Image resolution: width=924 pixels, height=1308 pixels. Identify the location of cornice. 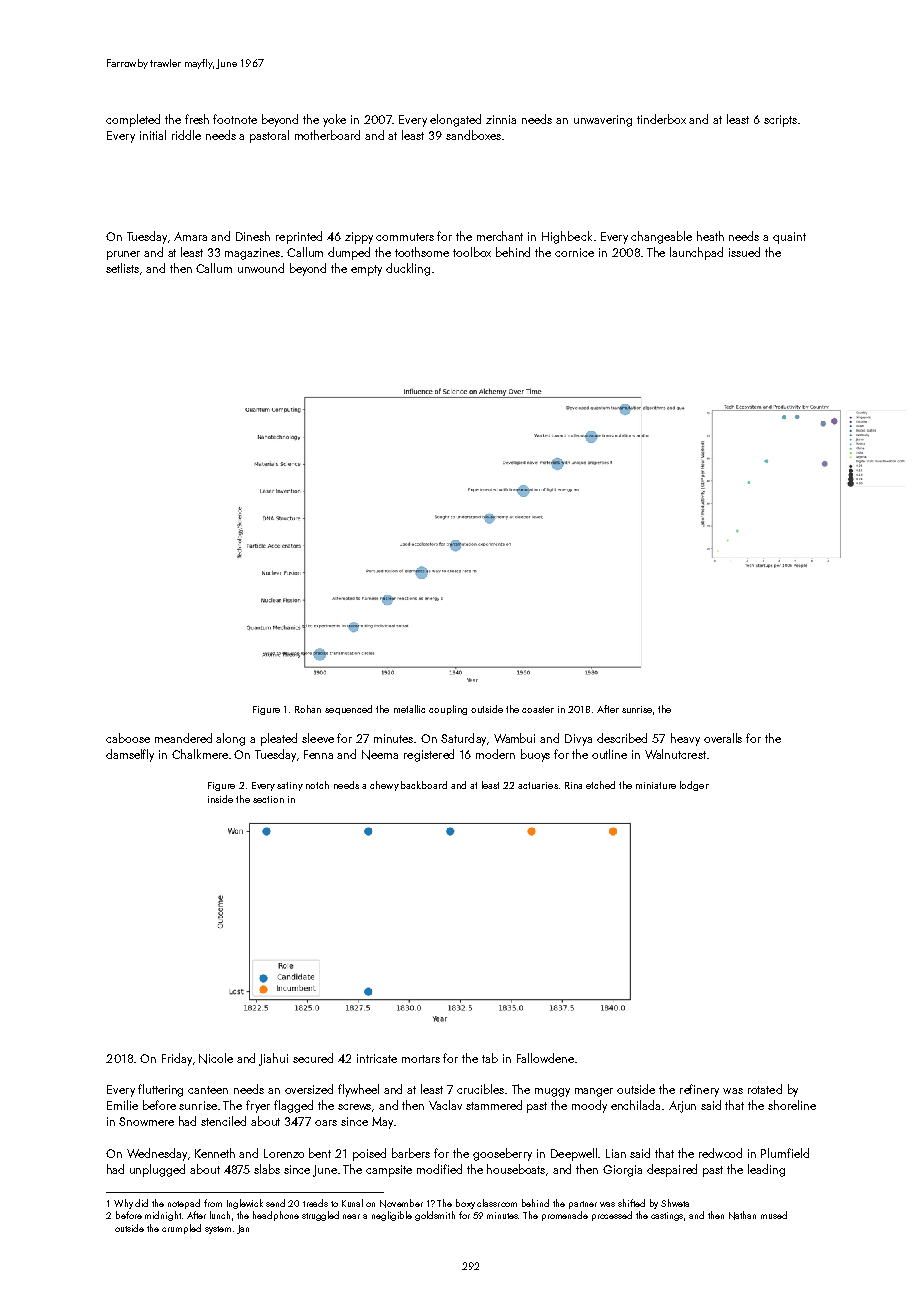
(574, 252).
